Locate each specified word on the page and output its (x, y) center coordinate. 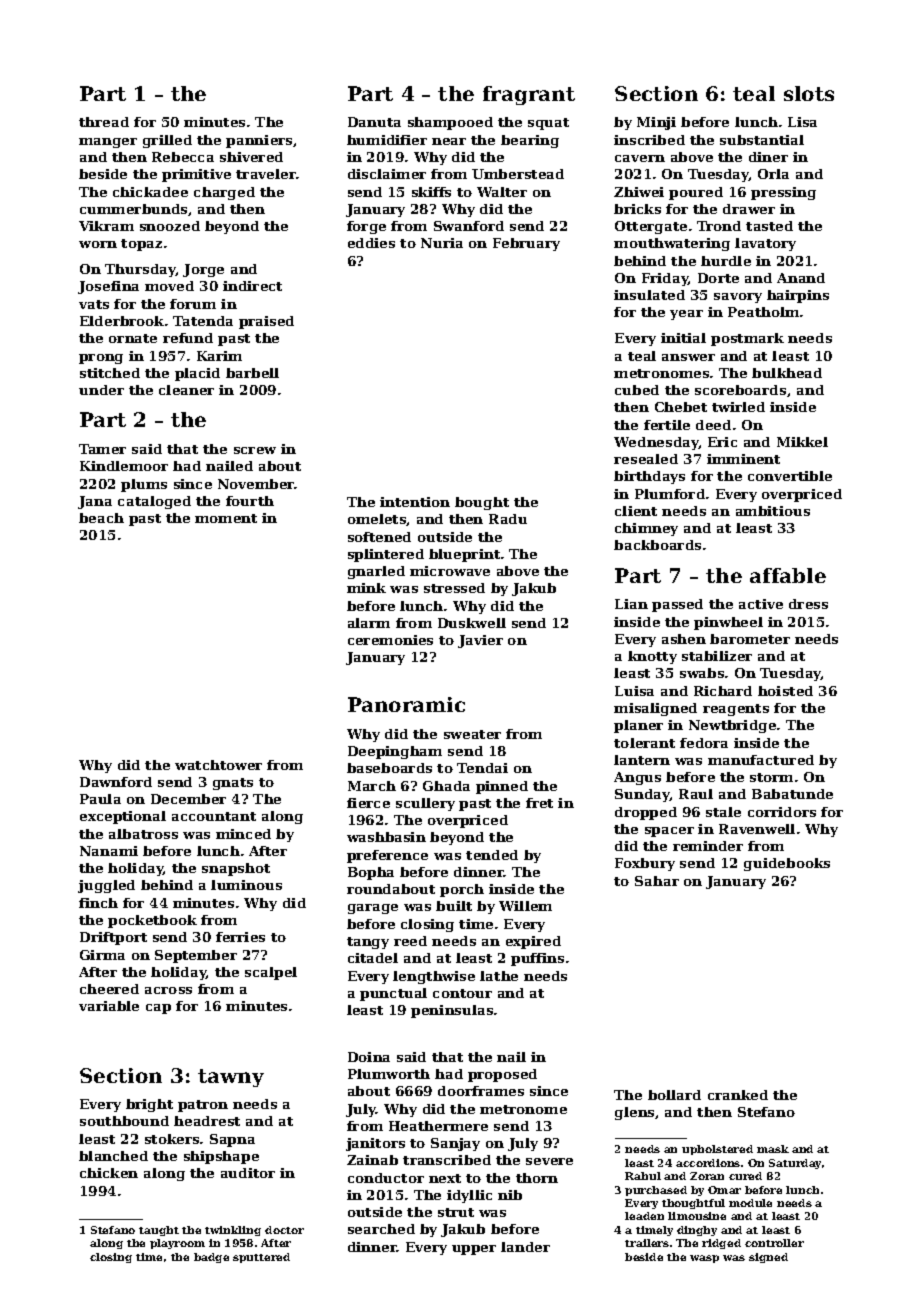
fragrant (529, 95)
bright (149, 1105)
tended (492, 855)
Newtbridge (732, 726)
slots (809, 93)
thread (104, 122)
